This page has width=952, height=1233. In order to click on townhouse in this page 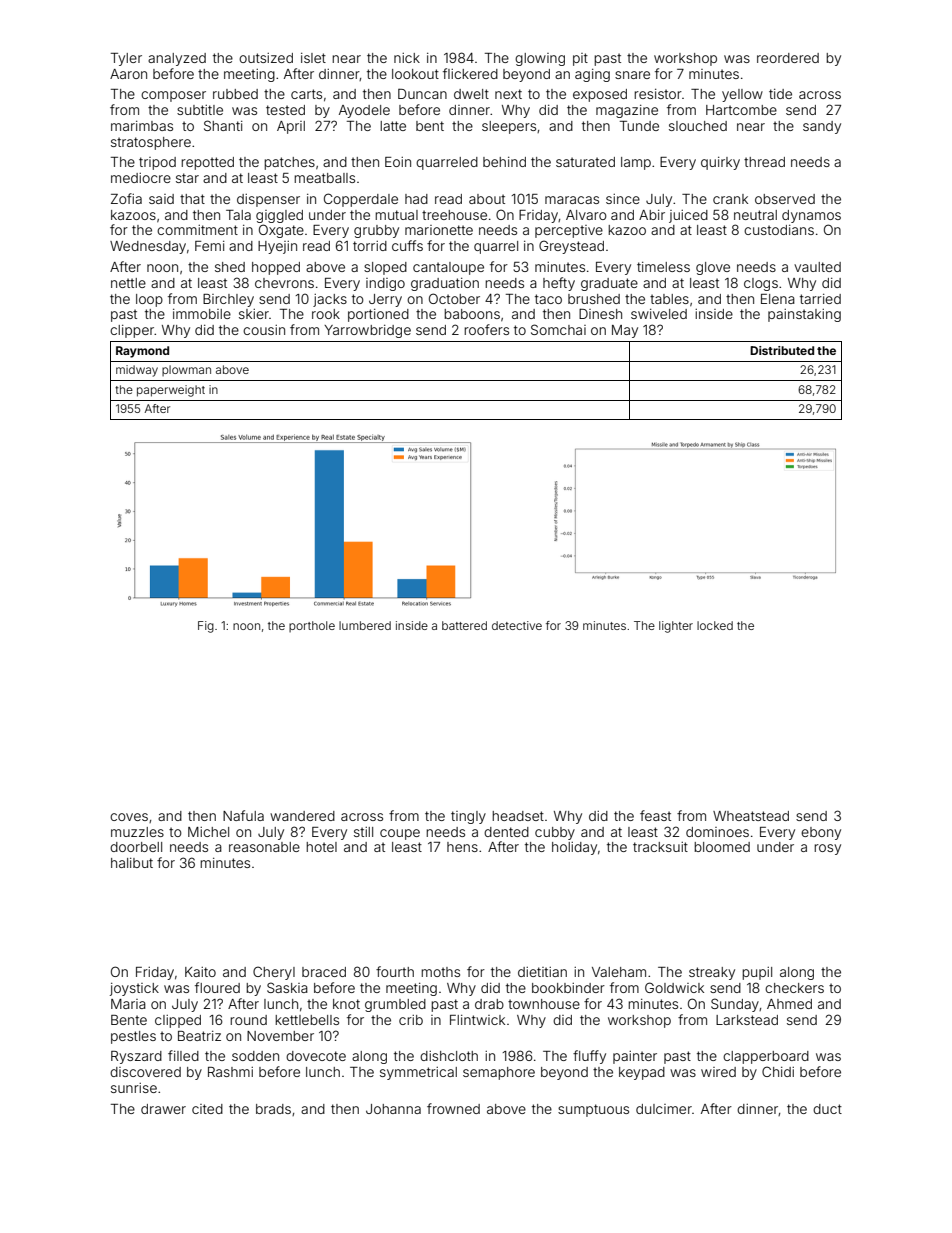, I will do `click(544, 1004)`.
